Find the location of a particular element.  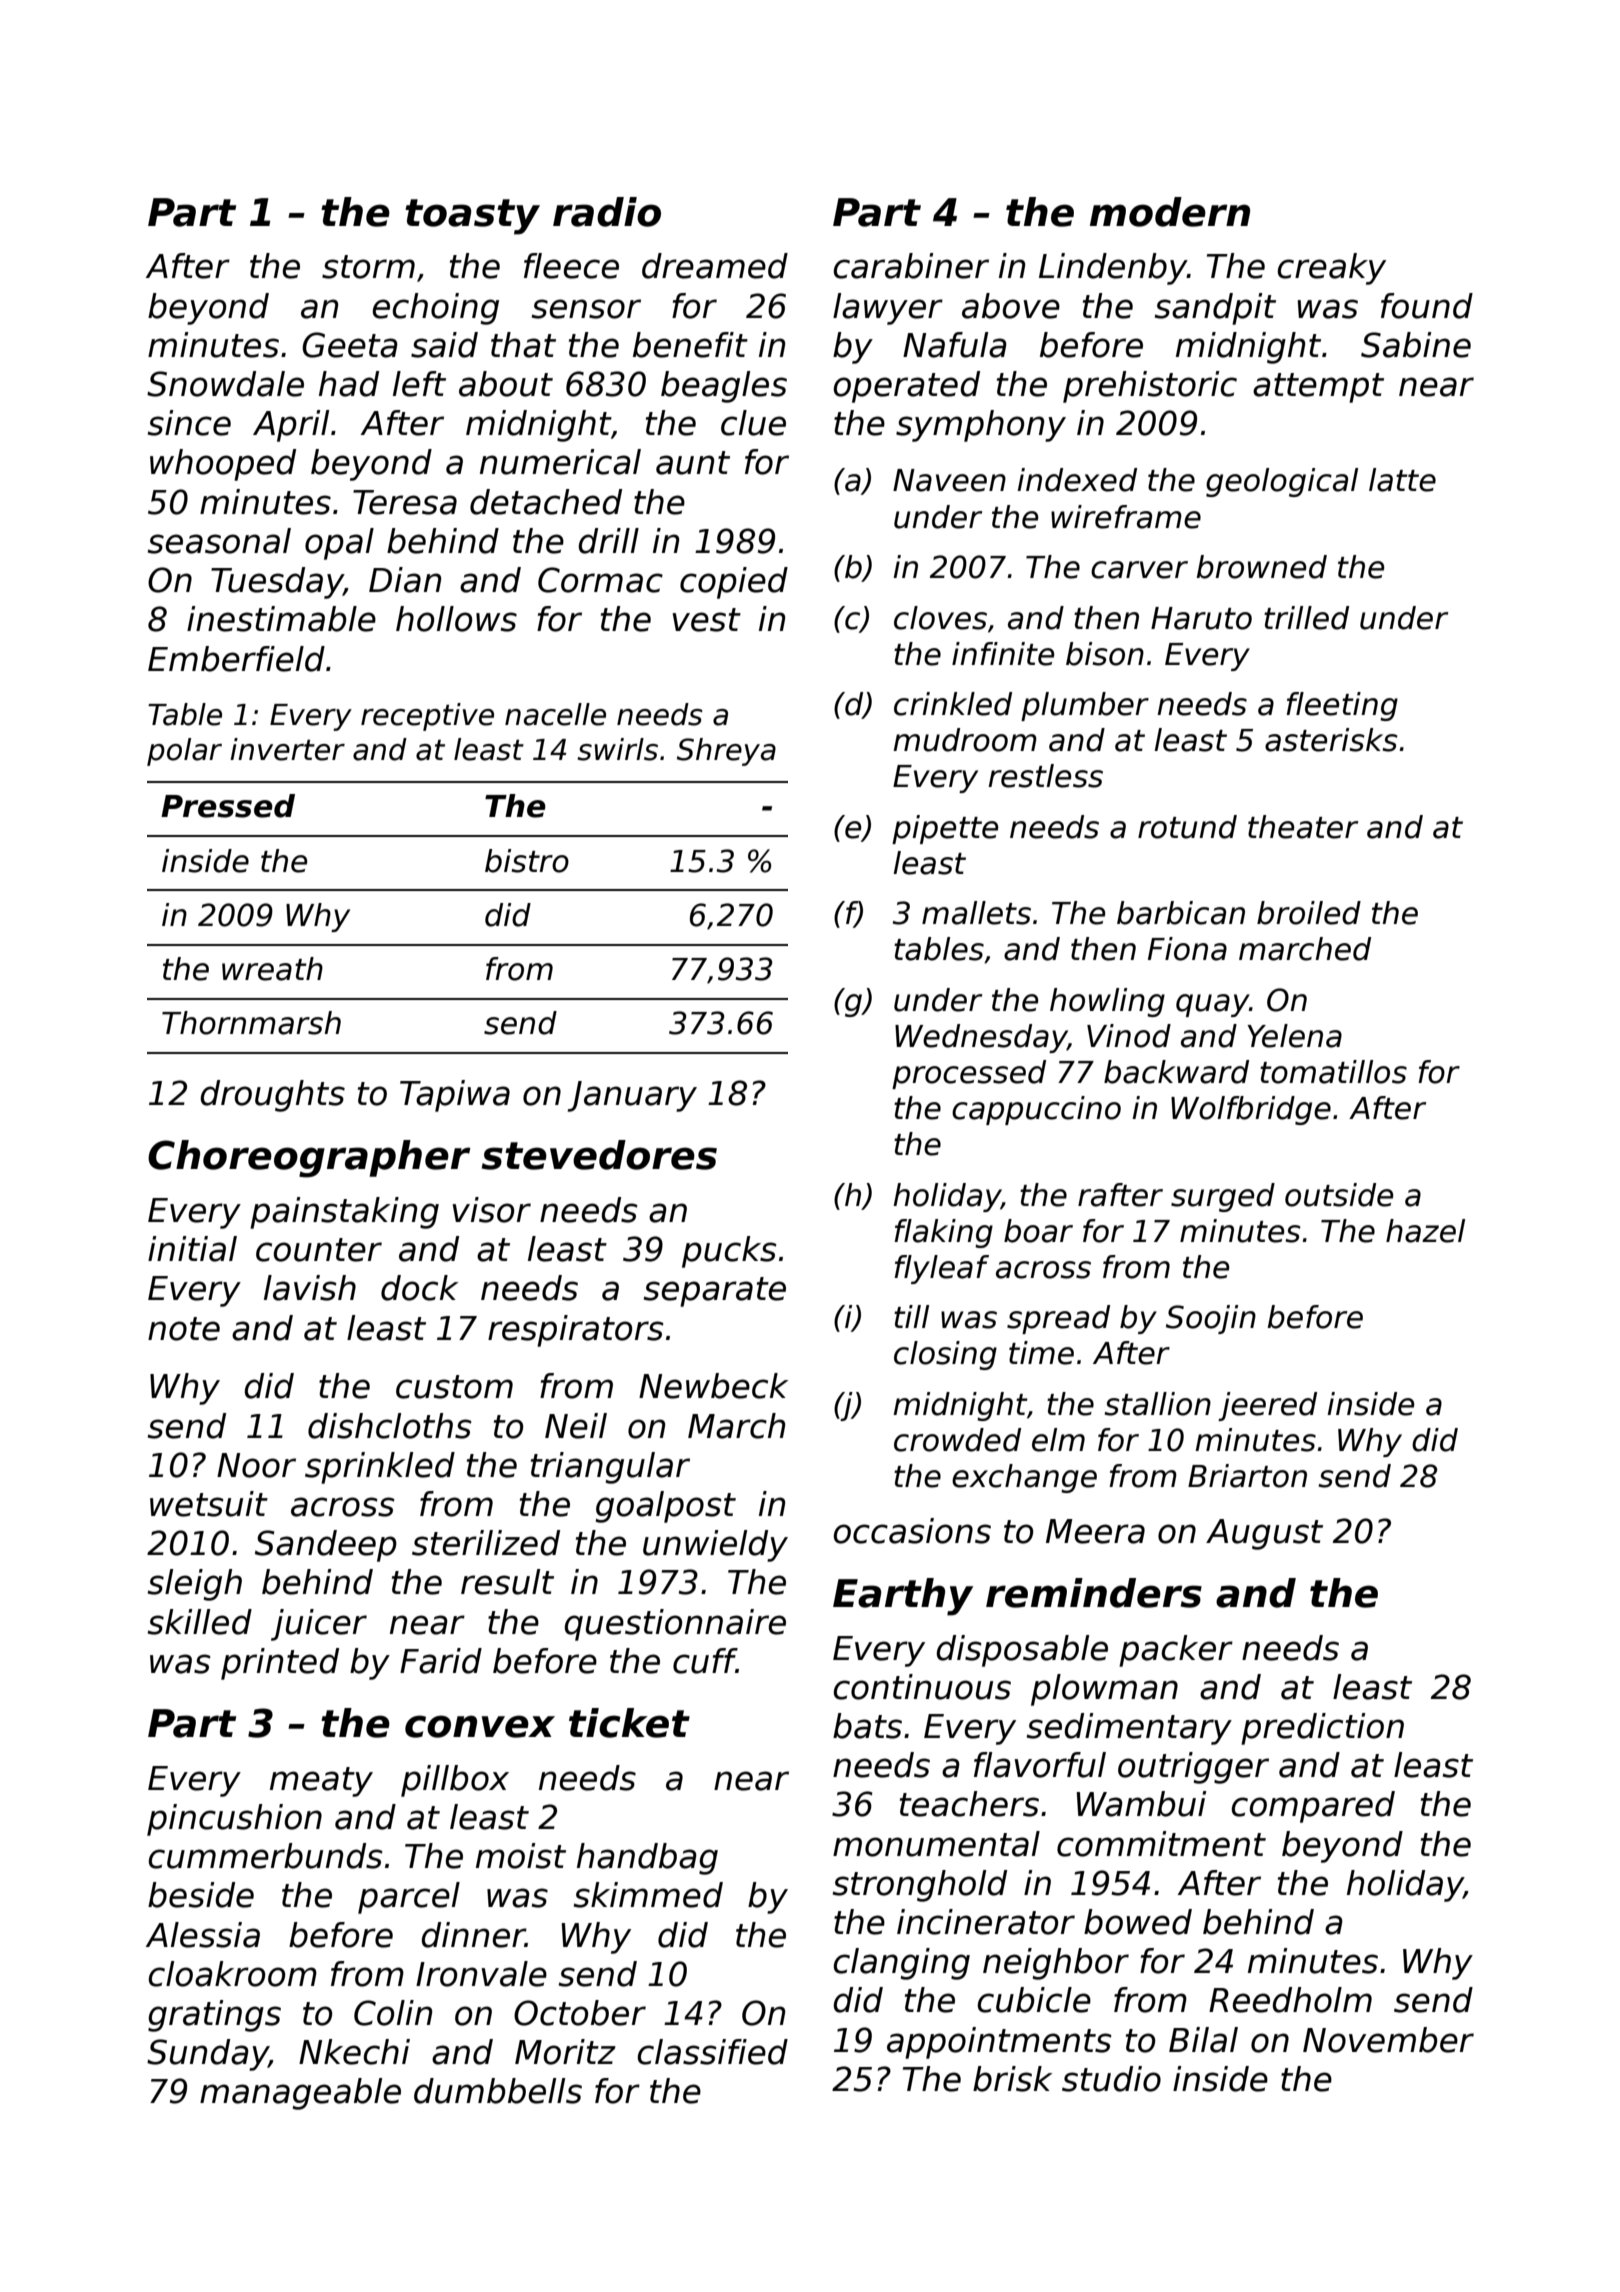

processed is located at coordinates (969, 1074).
